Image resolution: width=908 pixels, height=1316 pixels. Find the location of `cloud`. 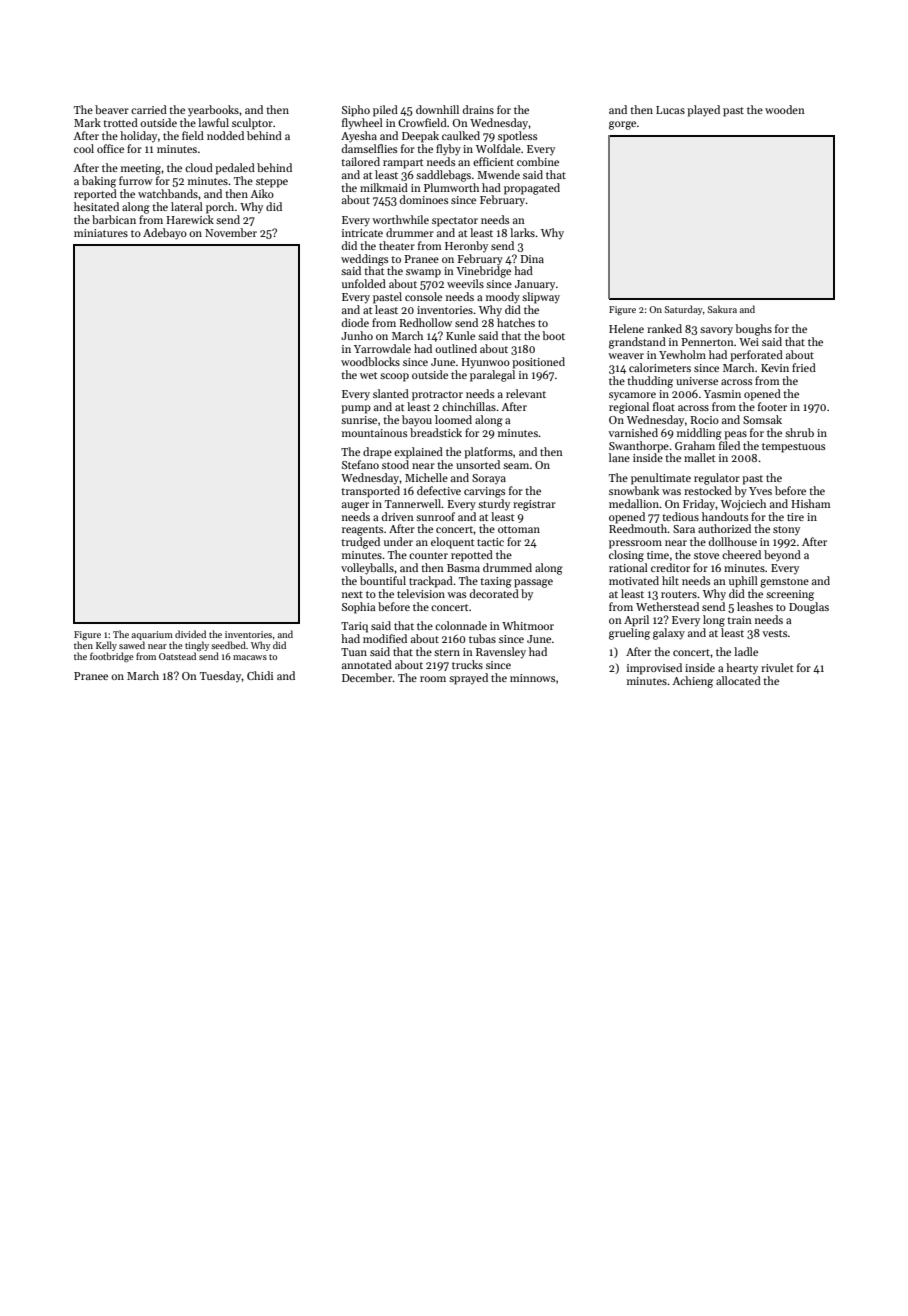

cloud is located at coordinates (199, 167).
